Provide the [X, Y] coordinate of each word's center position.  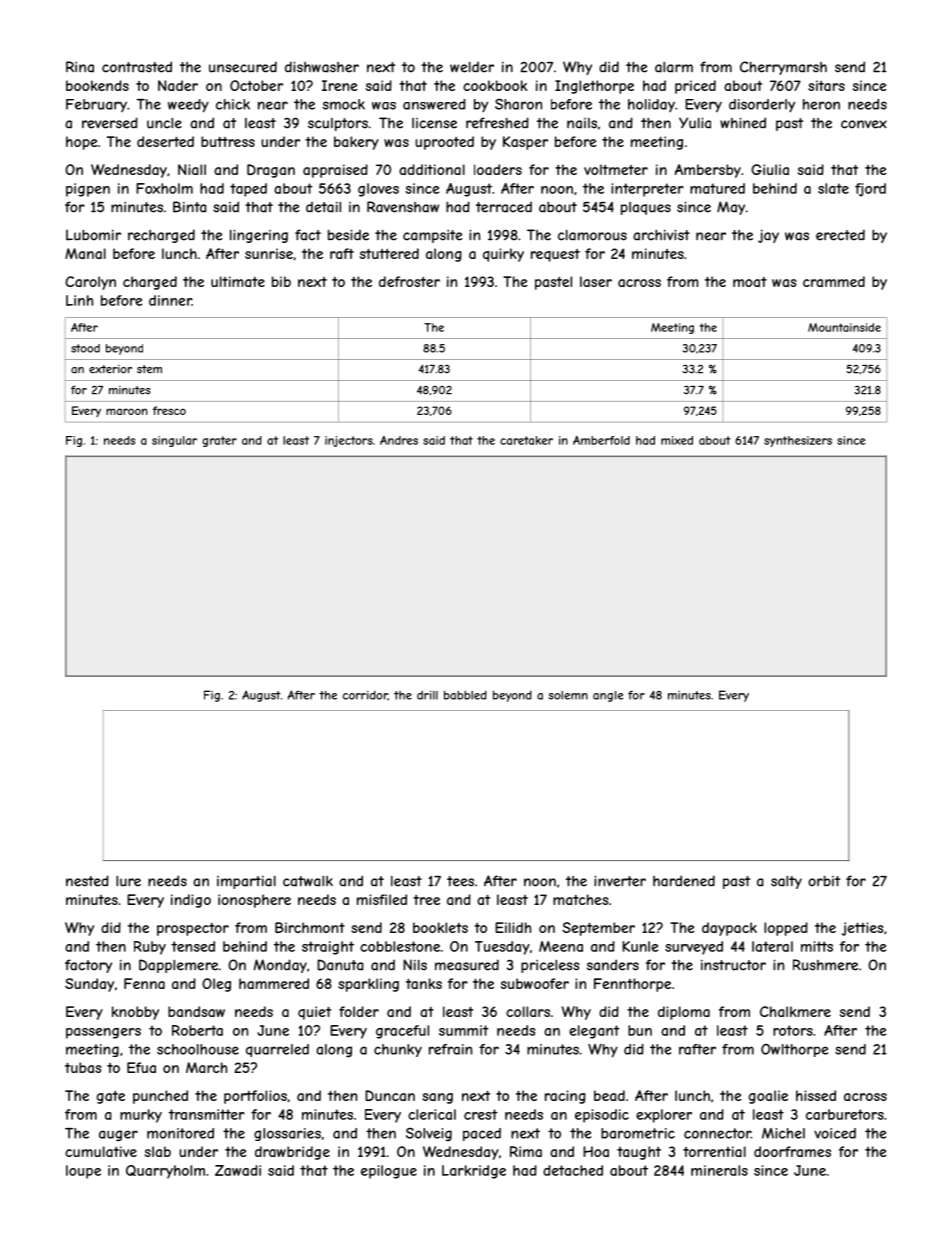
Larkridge [474, 1172]
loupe [83, 1172]
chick [233, 104]
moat [750, 282]
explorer [664, 1116]
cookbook [495, 85]
